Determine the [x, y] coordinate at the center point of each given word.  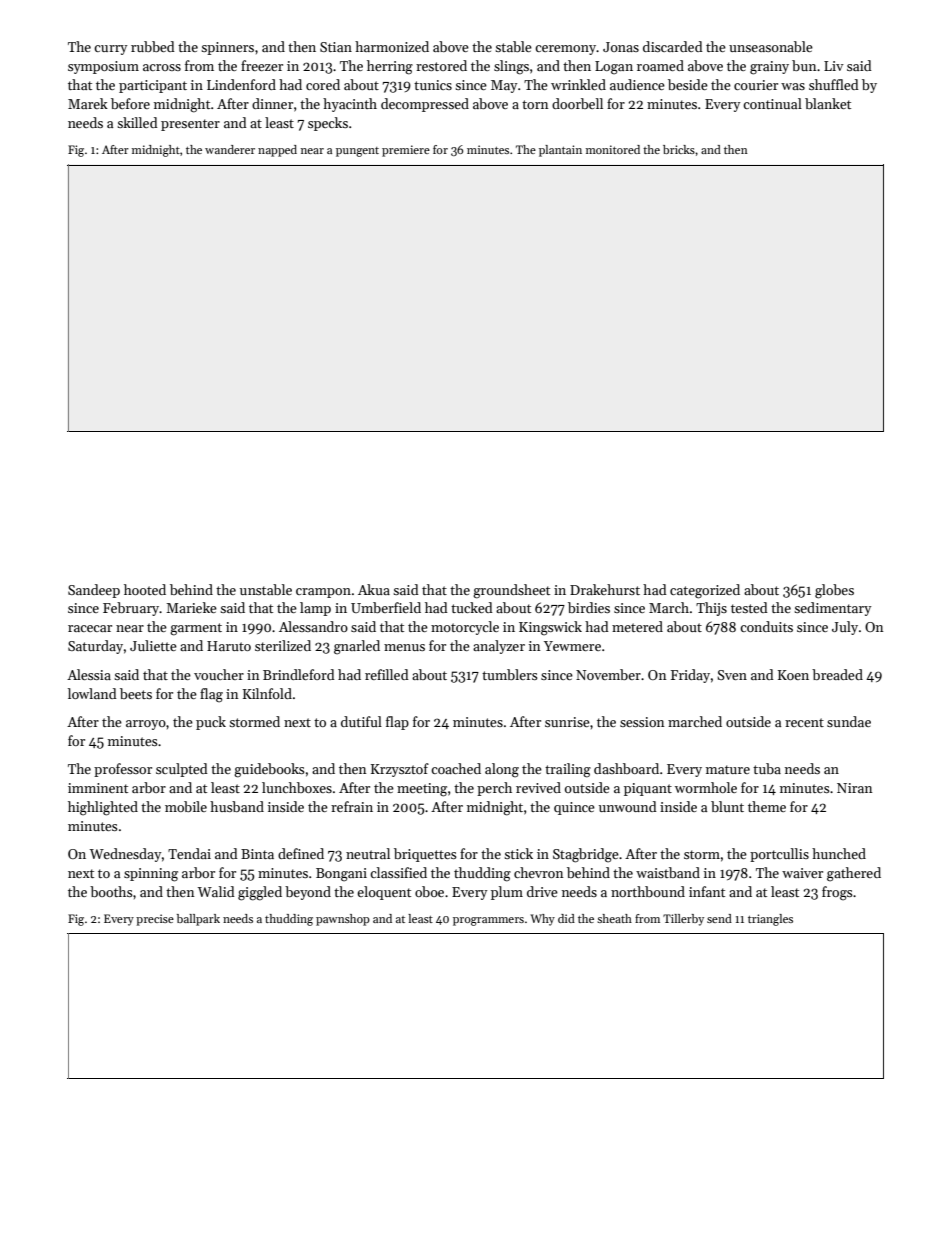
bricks [679, 149]
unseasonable [771, 46]
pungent [357, 152]
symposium [103, 67]
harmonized [392, 46]
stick [518, 853]
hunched [839, 853]
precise [155, 920]
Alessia [89, 674]
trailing [568, 770]
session [642, 722]
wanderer [230, 149]
